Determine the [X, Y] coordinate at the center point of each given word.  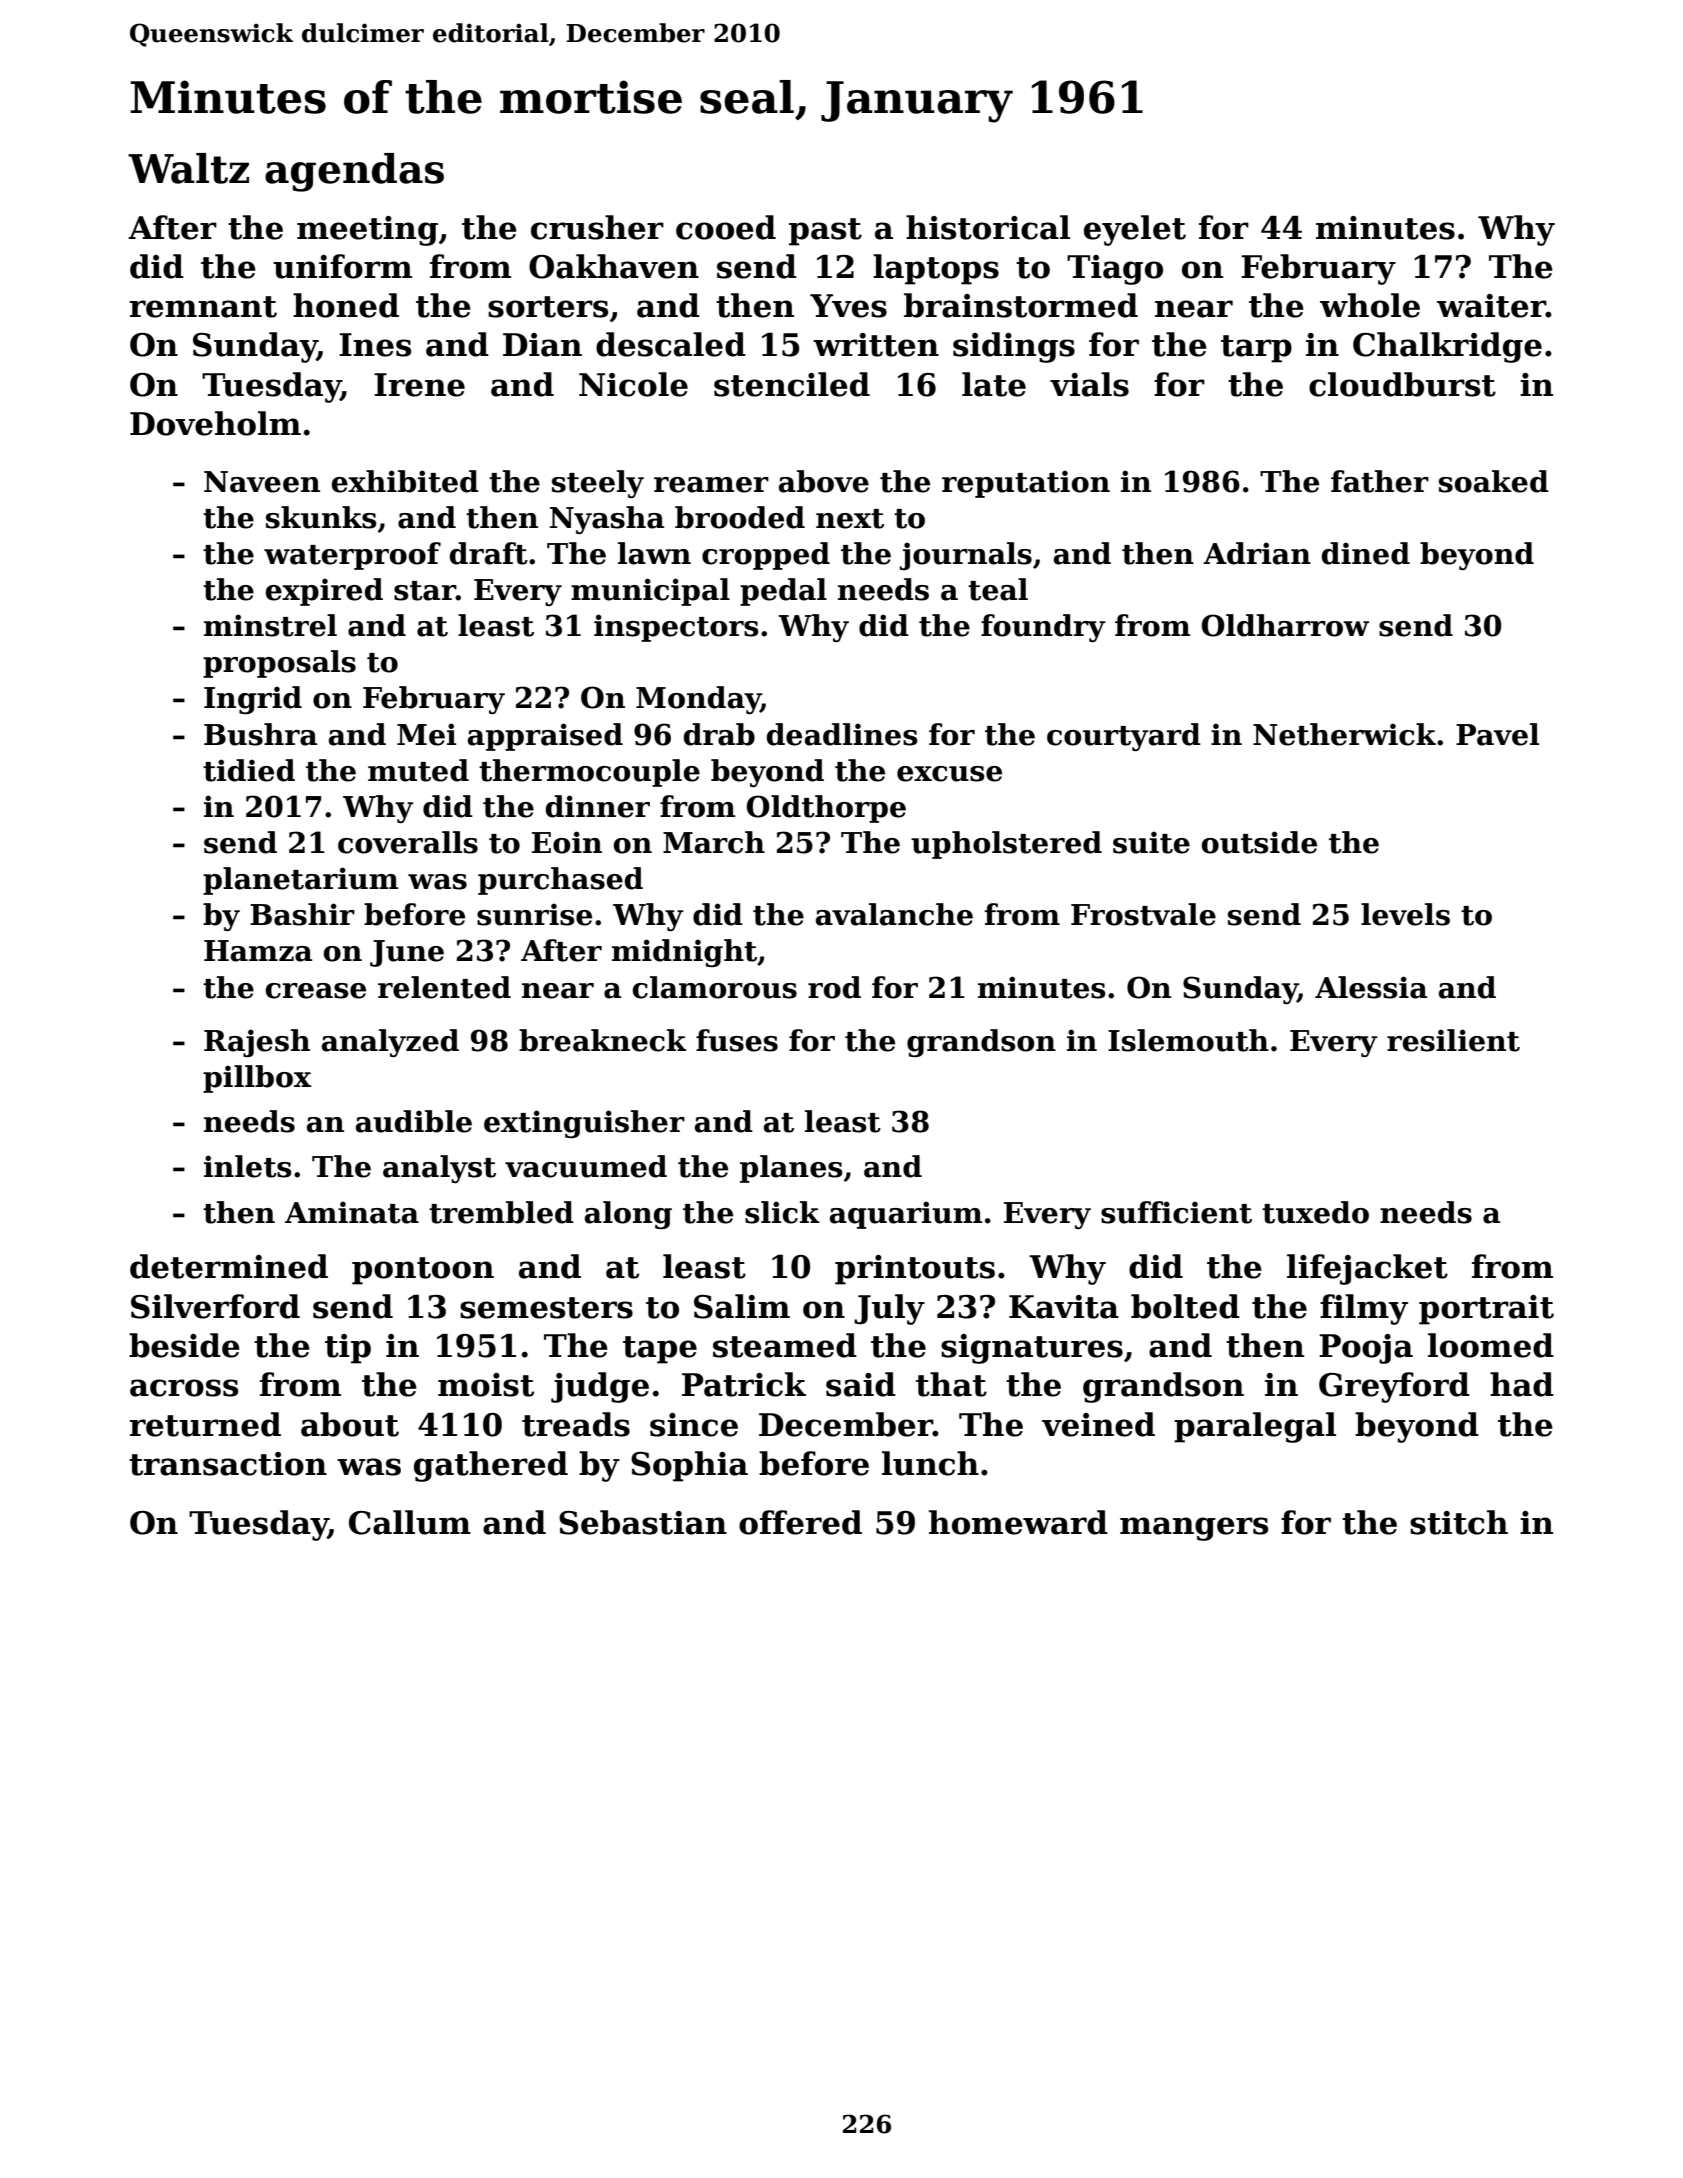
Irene [419, 385]
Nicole [633, 384]
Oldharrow [1285, 625]
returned [205, 1424]
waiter [1491, 306]
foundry [1043, 628]
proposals [279, 664]
